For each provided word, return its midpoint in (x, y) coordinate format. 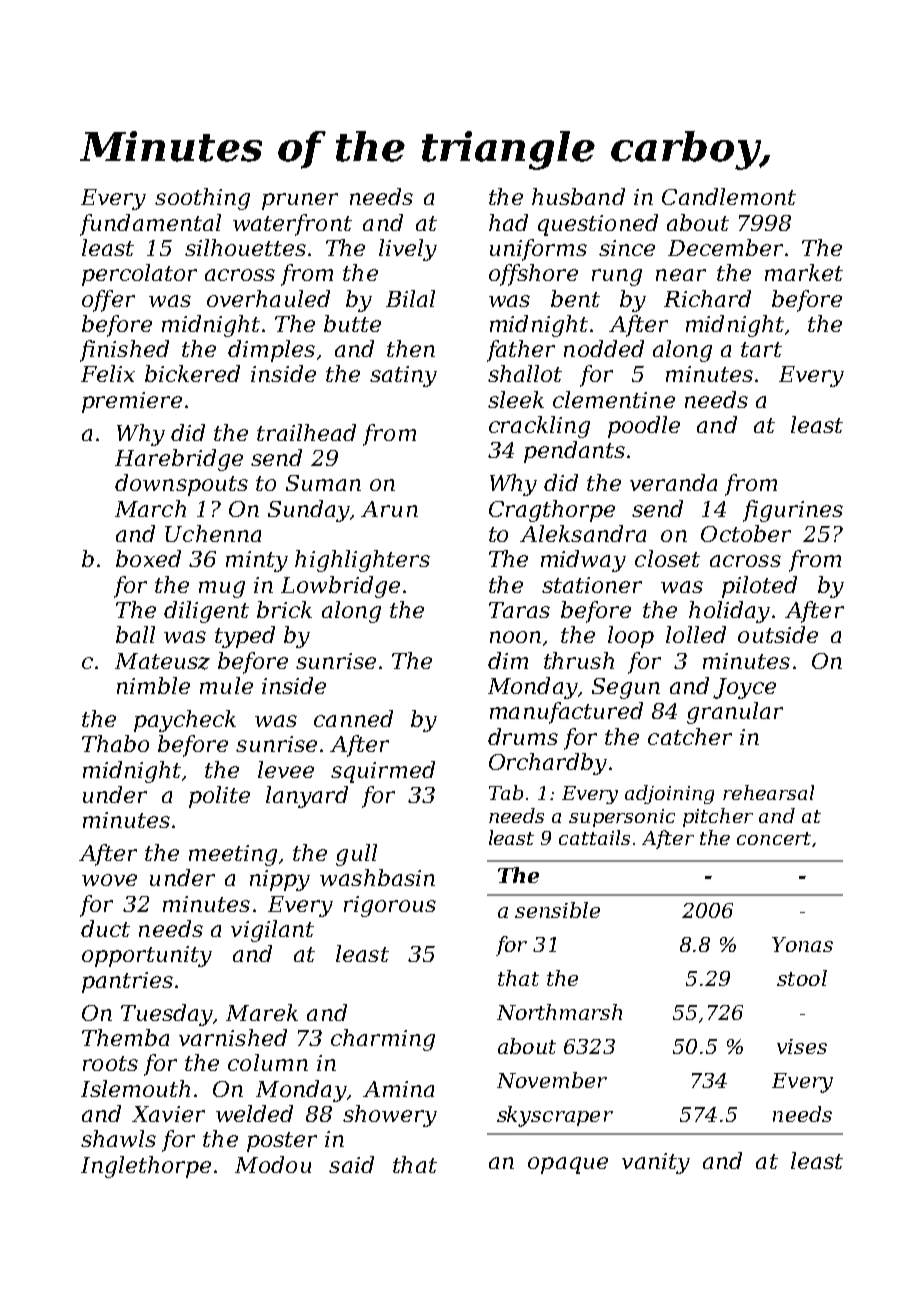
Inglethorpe (146, 1167)
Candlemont (729, 196)
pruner (300, 201)
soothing (202, 199)
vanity (656, 1163)
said (351, 1164)
